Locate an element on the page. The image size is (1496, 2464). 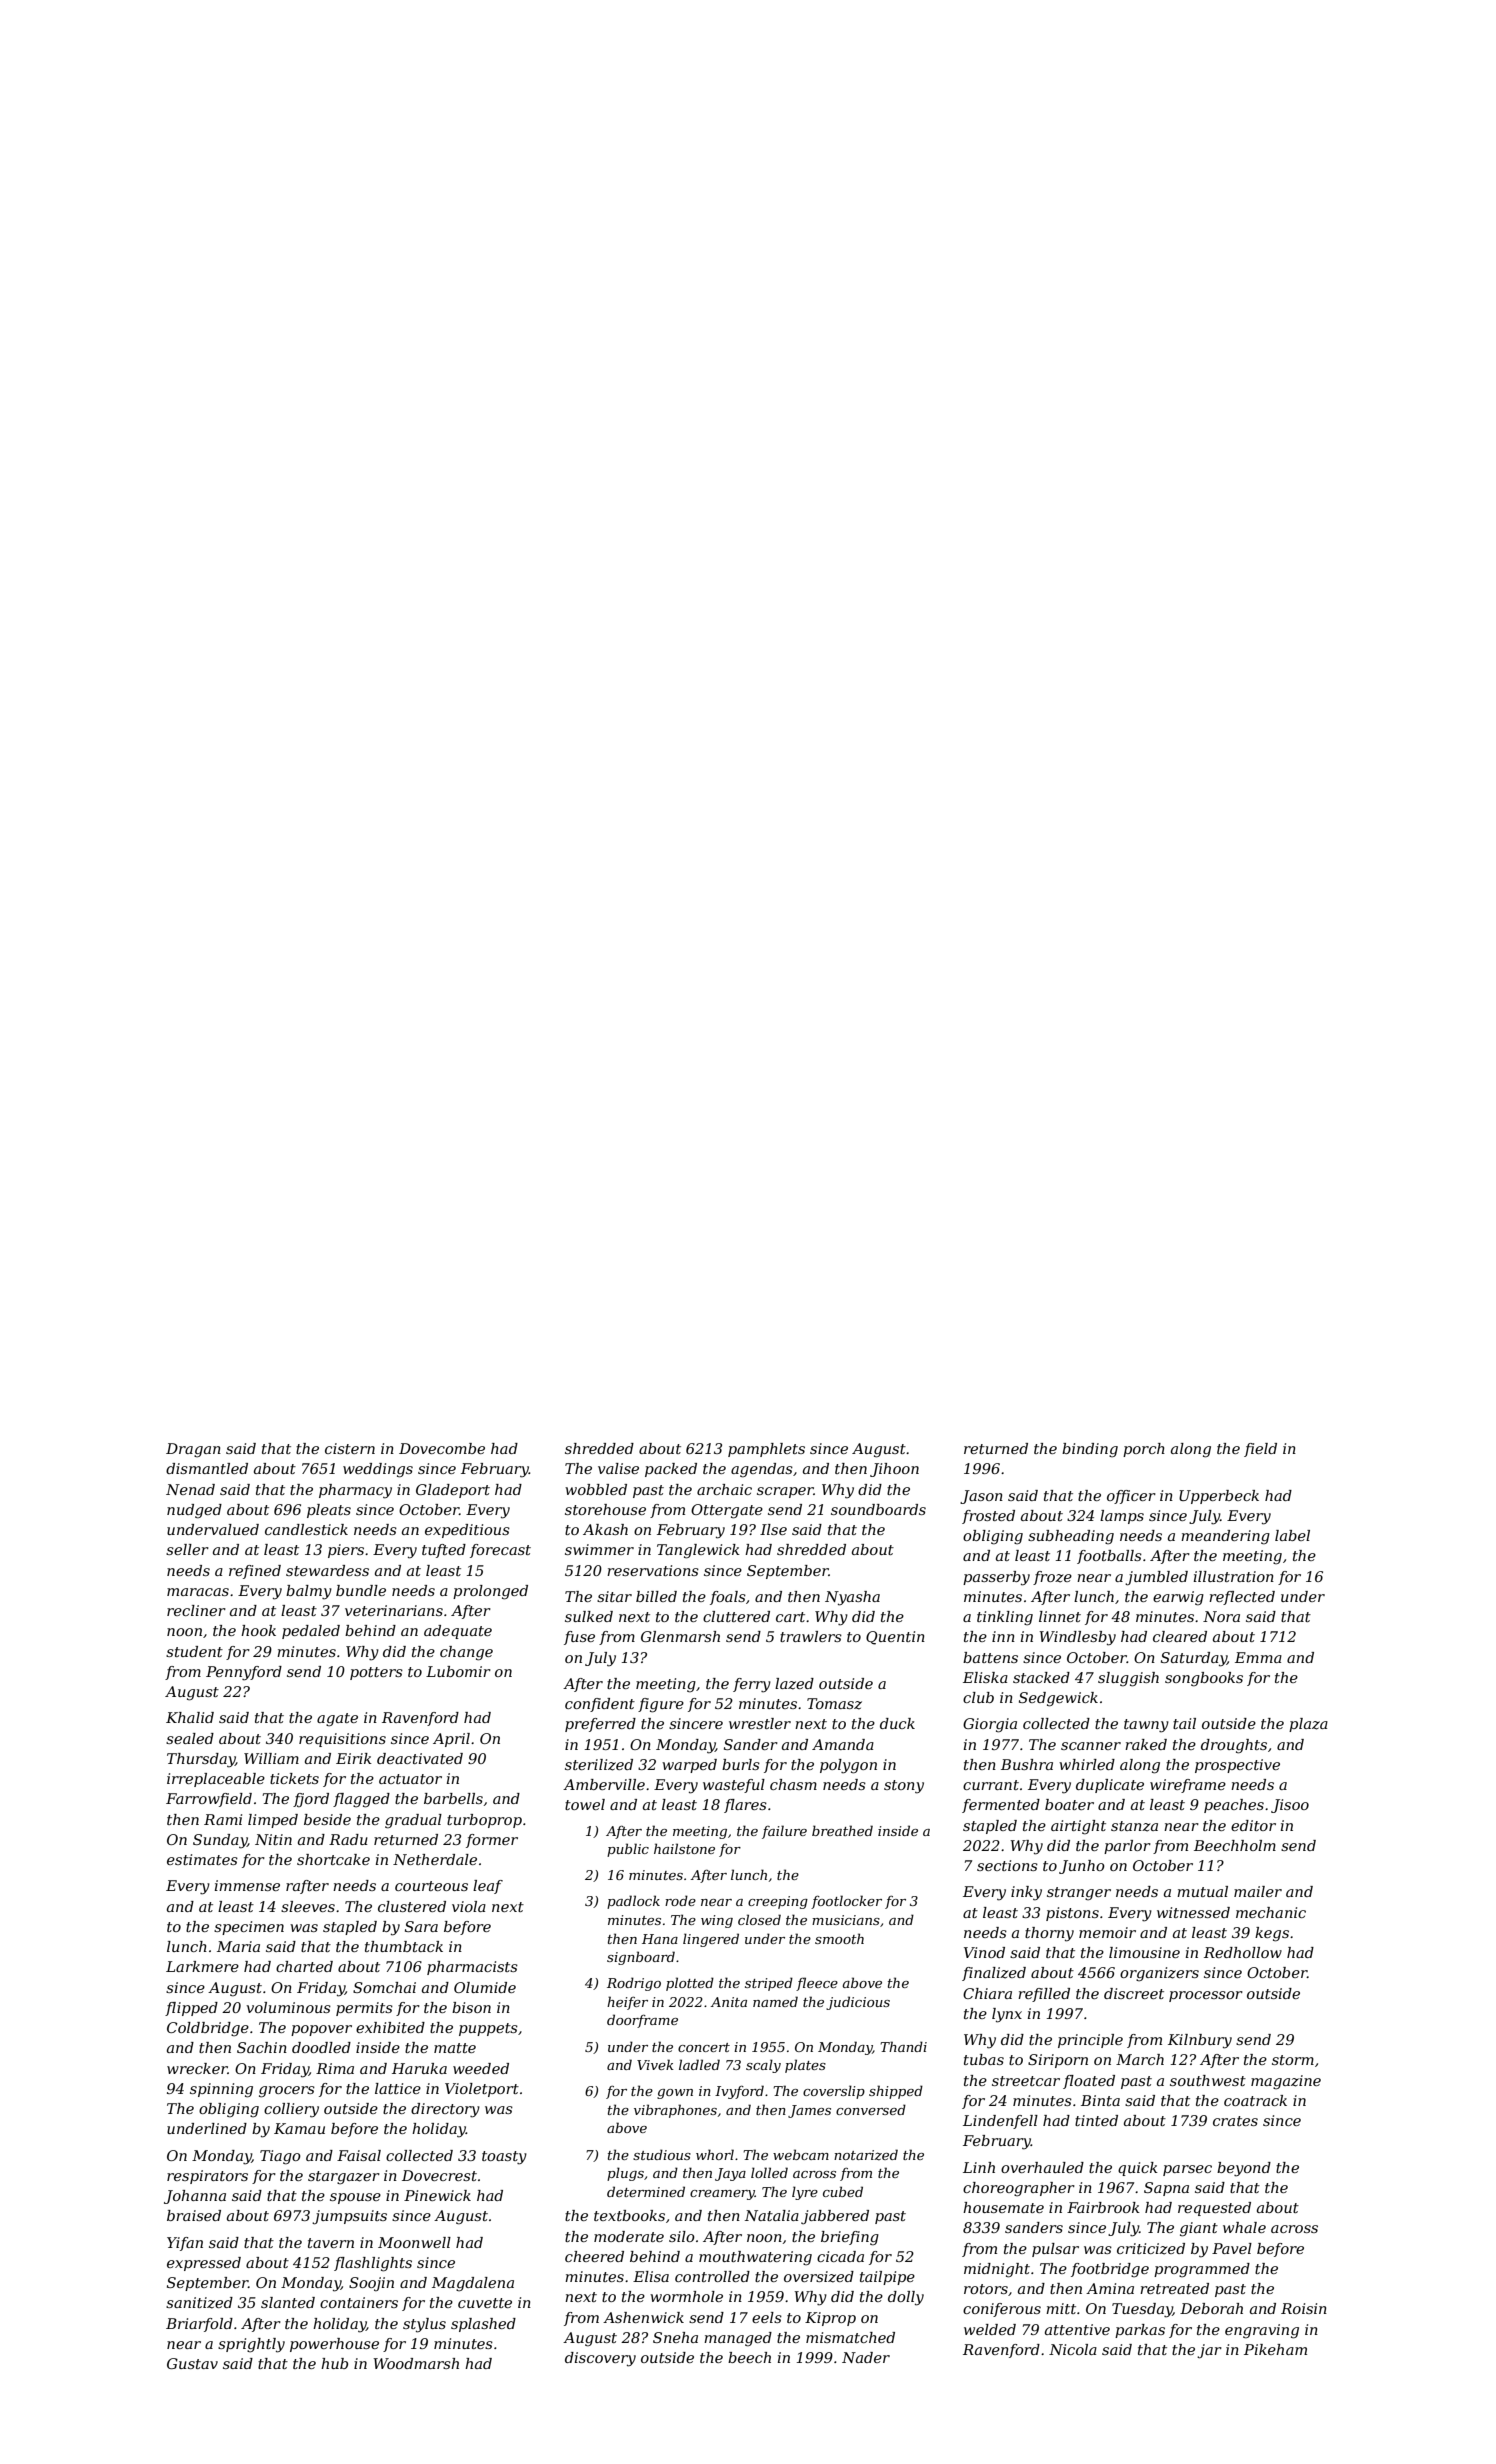
Jihoon is located at coordinates (894, 1470).
